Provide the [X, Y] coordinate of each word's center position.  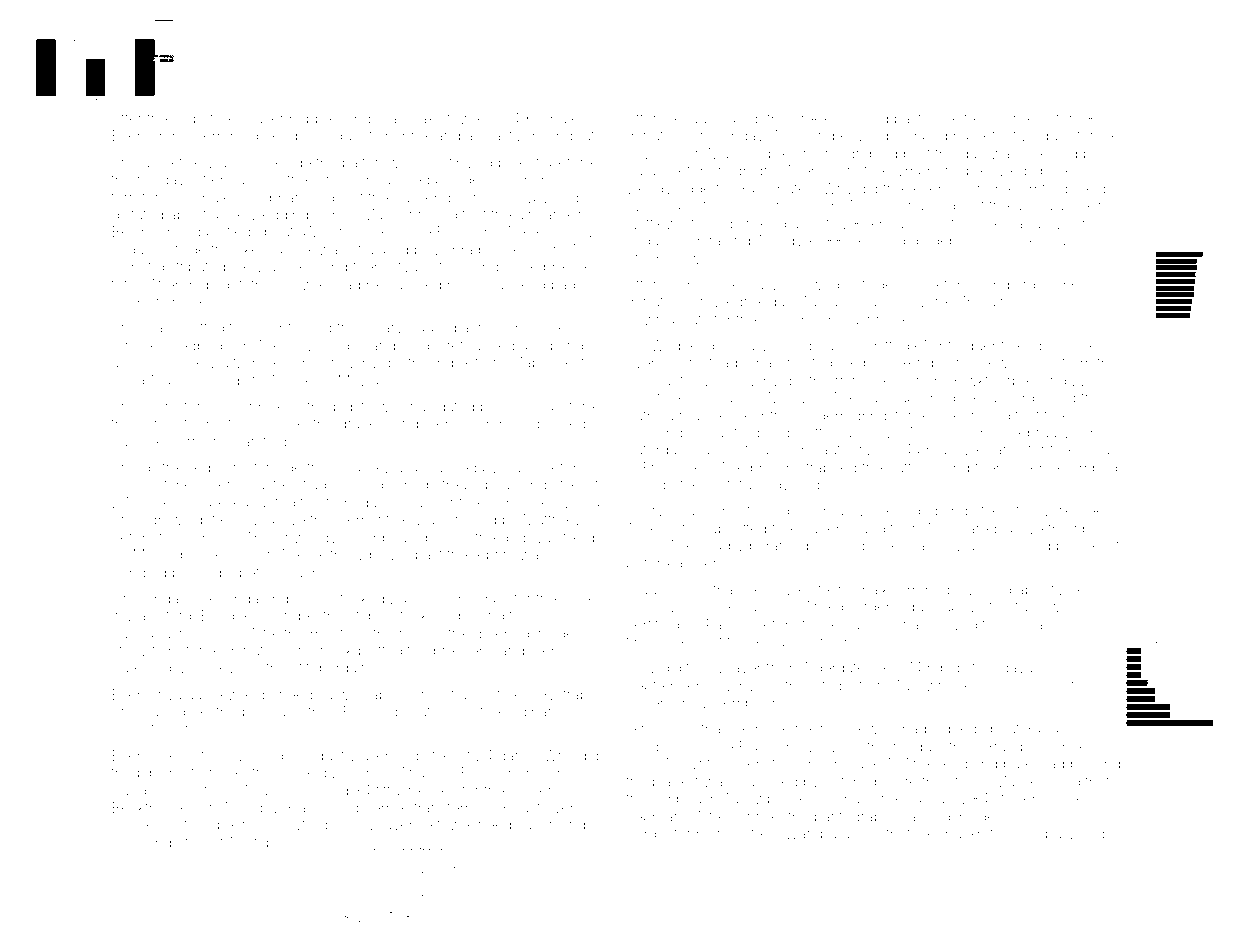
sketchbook [275, 249]
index [452, 362]
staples [270, 844]
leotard [851, 624]
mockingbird [994, 286]
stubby [722, 547]
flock [243, 423]
